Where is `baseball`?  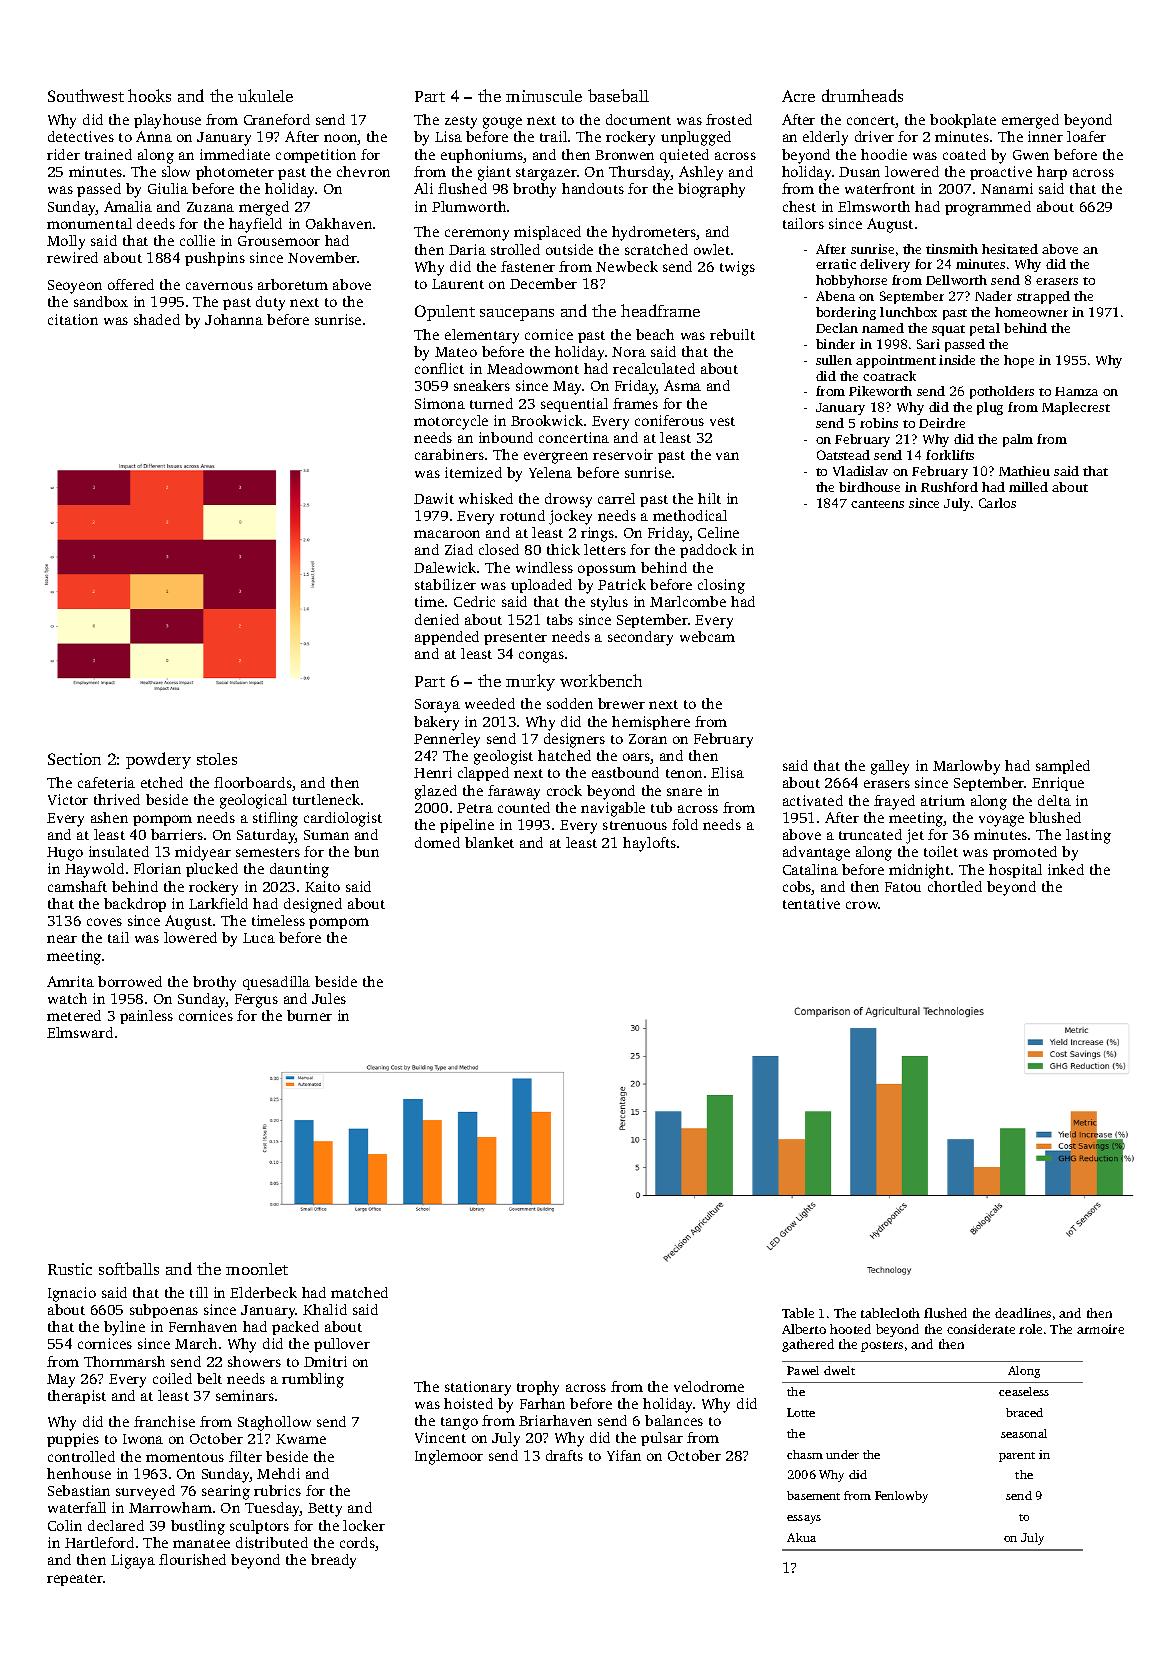 baseball is located at coordinates (618, 95).
